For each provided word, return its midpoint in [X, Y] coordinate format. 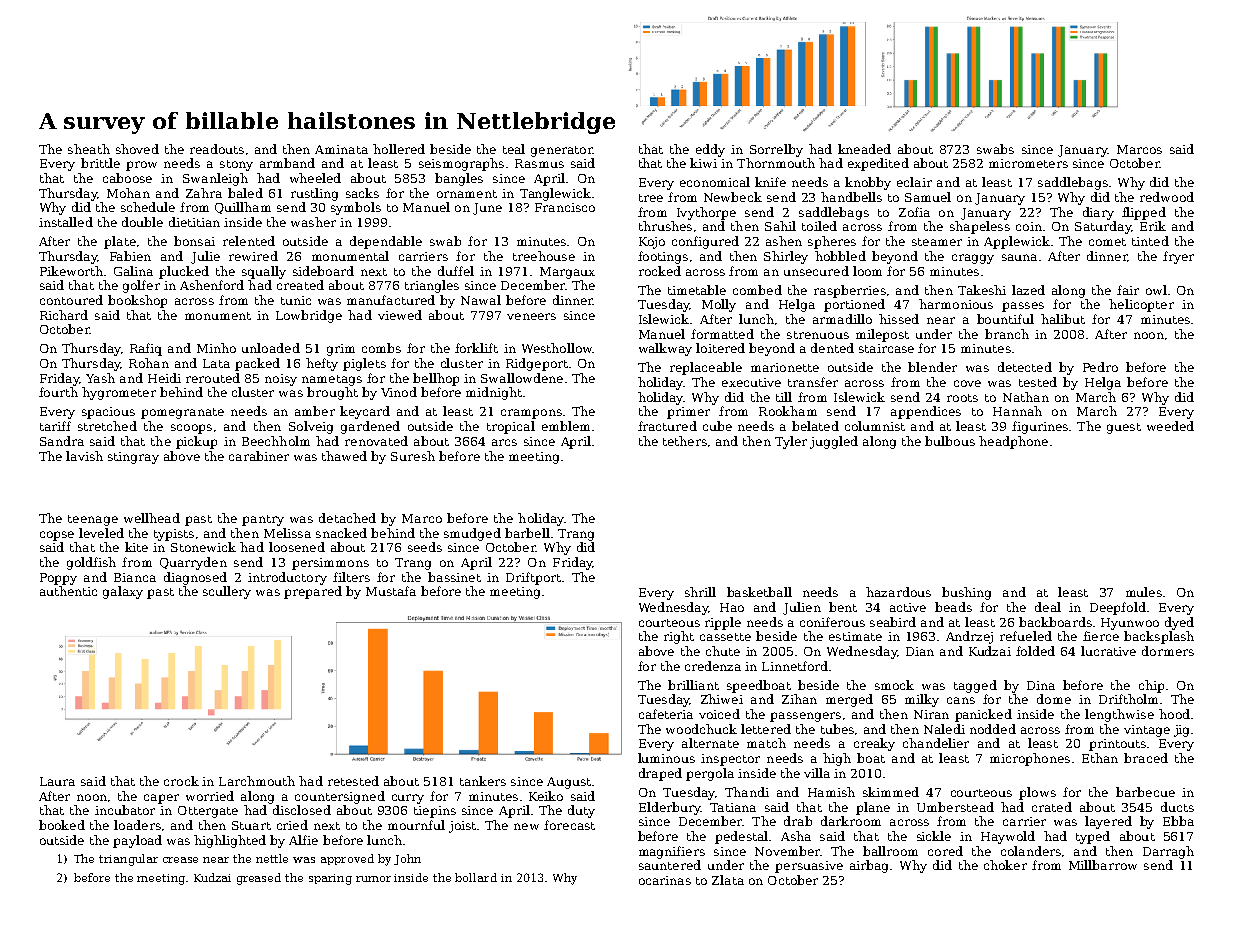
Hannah [1017, 411]
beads [953, 607]
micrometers [1028, 163]
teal [514, 149]
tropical [511, 427]
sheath [89, 149]
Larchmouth [257, 781]
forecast [569, 825]
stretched [107, 426]
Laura [57, 781]
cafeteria [666, 714]
